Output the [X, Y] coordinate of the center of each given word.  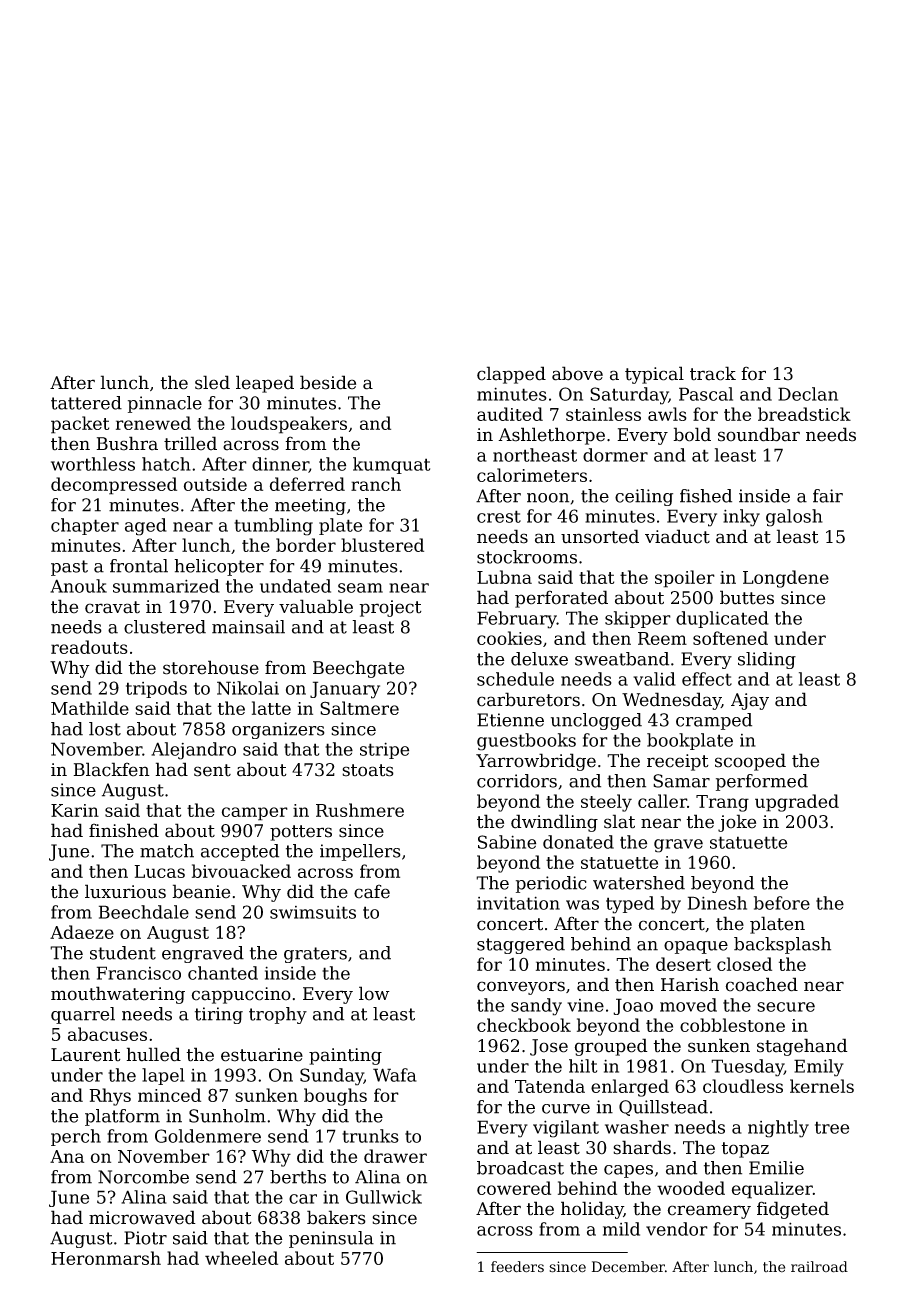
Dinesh [717, 903]
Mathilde [90, 708]
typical [654, 375]
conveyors [521, 988]
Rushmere [360, 810]
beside [328, 382]
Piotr [145, 1238]
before [782, 903]
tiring [219, 1015]
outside [215, 484]
